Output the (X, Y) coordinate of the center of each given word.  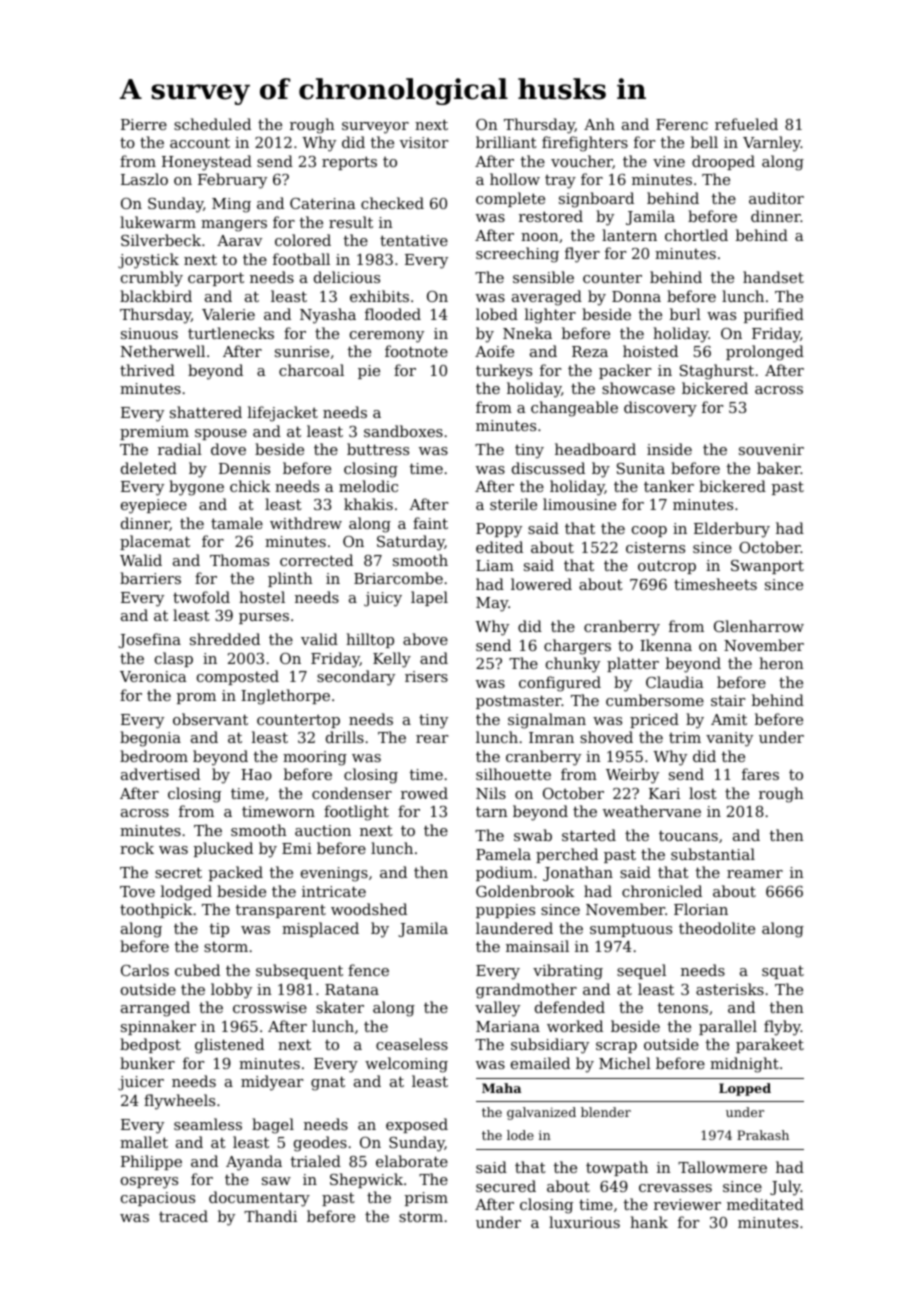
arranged (155, 1009)
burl (685, 314)
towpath (617, 1168)
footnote (416, 351)
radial (180, 449)
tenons (683, 1007)
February (232, 181)
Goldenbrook (525, 891)
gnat (328, 1083)
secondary (356, 678)
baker (779, 468)
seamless (208, 1124)
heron (781, 663)
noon (540, 237)
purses (264, 618)
